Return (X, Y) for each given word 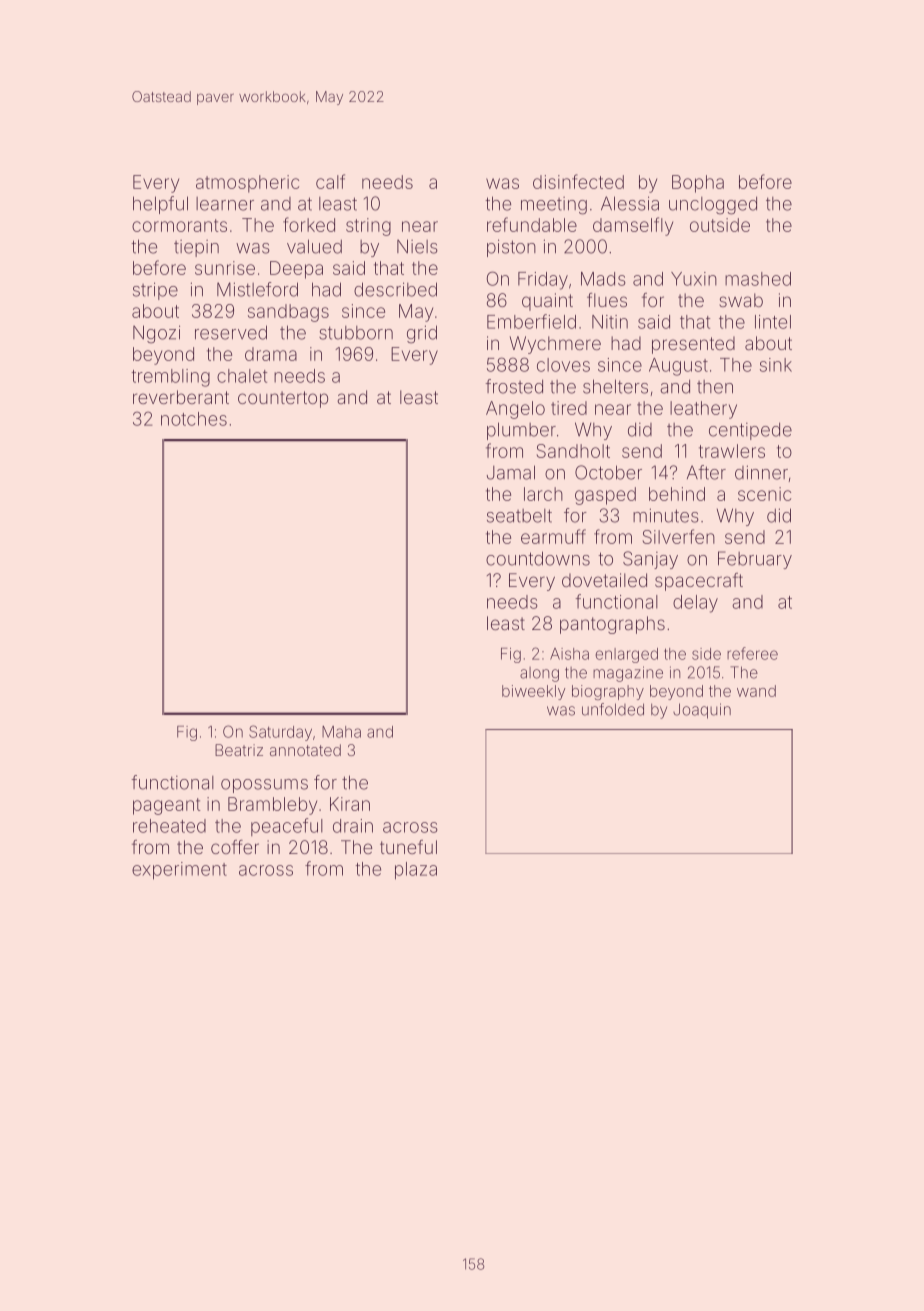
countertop (283, 399)
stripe (155, 291)
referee (752, 653)
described (395, 289)
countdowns (538, 558)
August (678, 367)
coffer (235, 847)
